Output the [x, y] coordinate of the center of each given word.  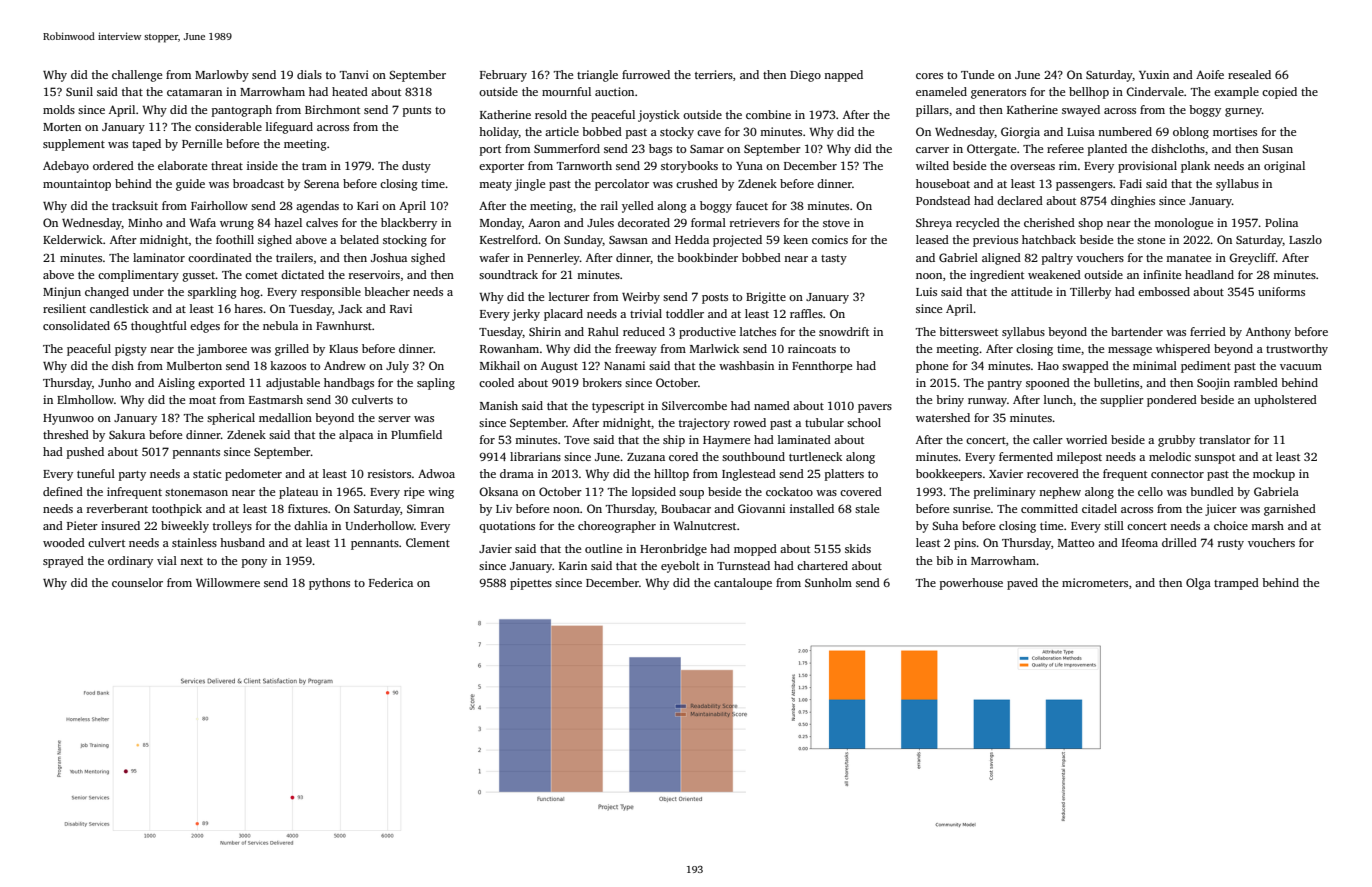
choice [1231, 525]
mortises [1235, 131]
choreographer [617, 527]
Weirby [641, 298]
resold [551, 114]
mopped [755, 550]
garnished [1290, 510]
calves [322, 222]
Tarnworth [584, 165]
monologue [1183, 224]
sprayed [63, 562]
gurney [1243, 112]
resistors [389, 473]
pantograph [242, 111]
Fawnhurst [344, 325]
